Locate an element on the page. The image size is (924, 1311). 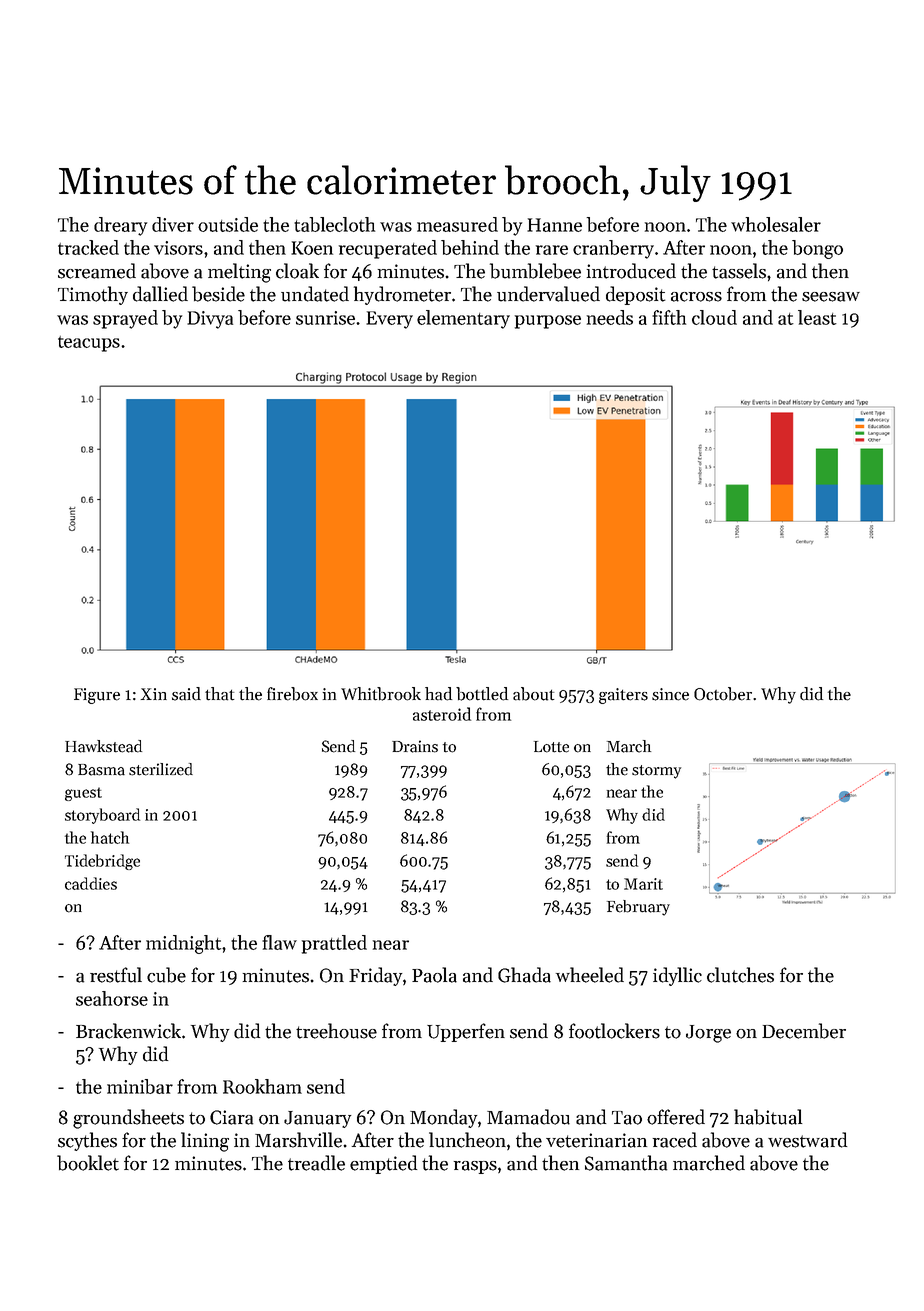
dreary is located at coordinates (120, 226).
